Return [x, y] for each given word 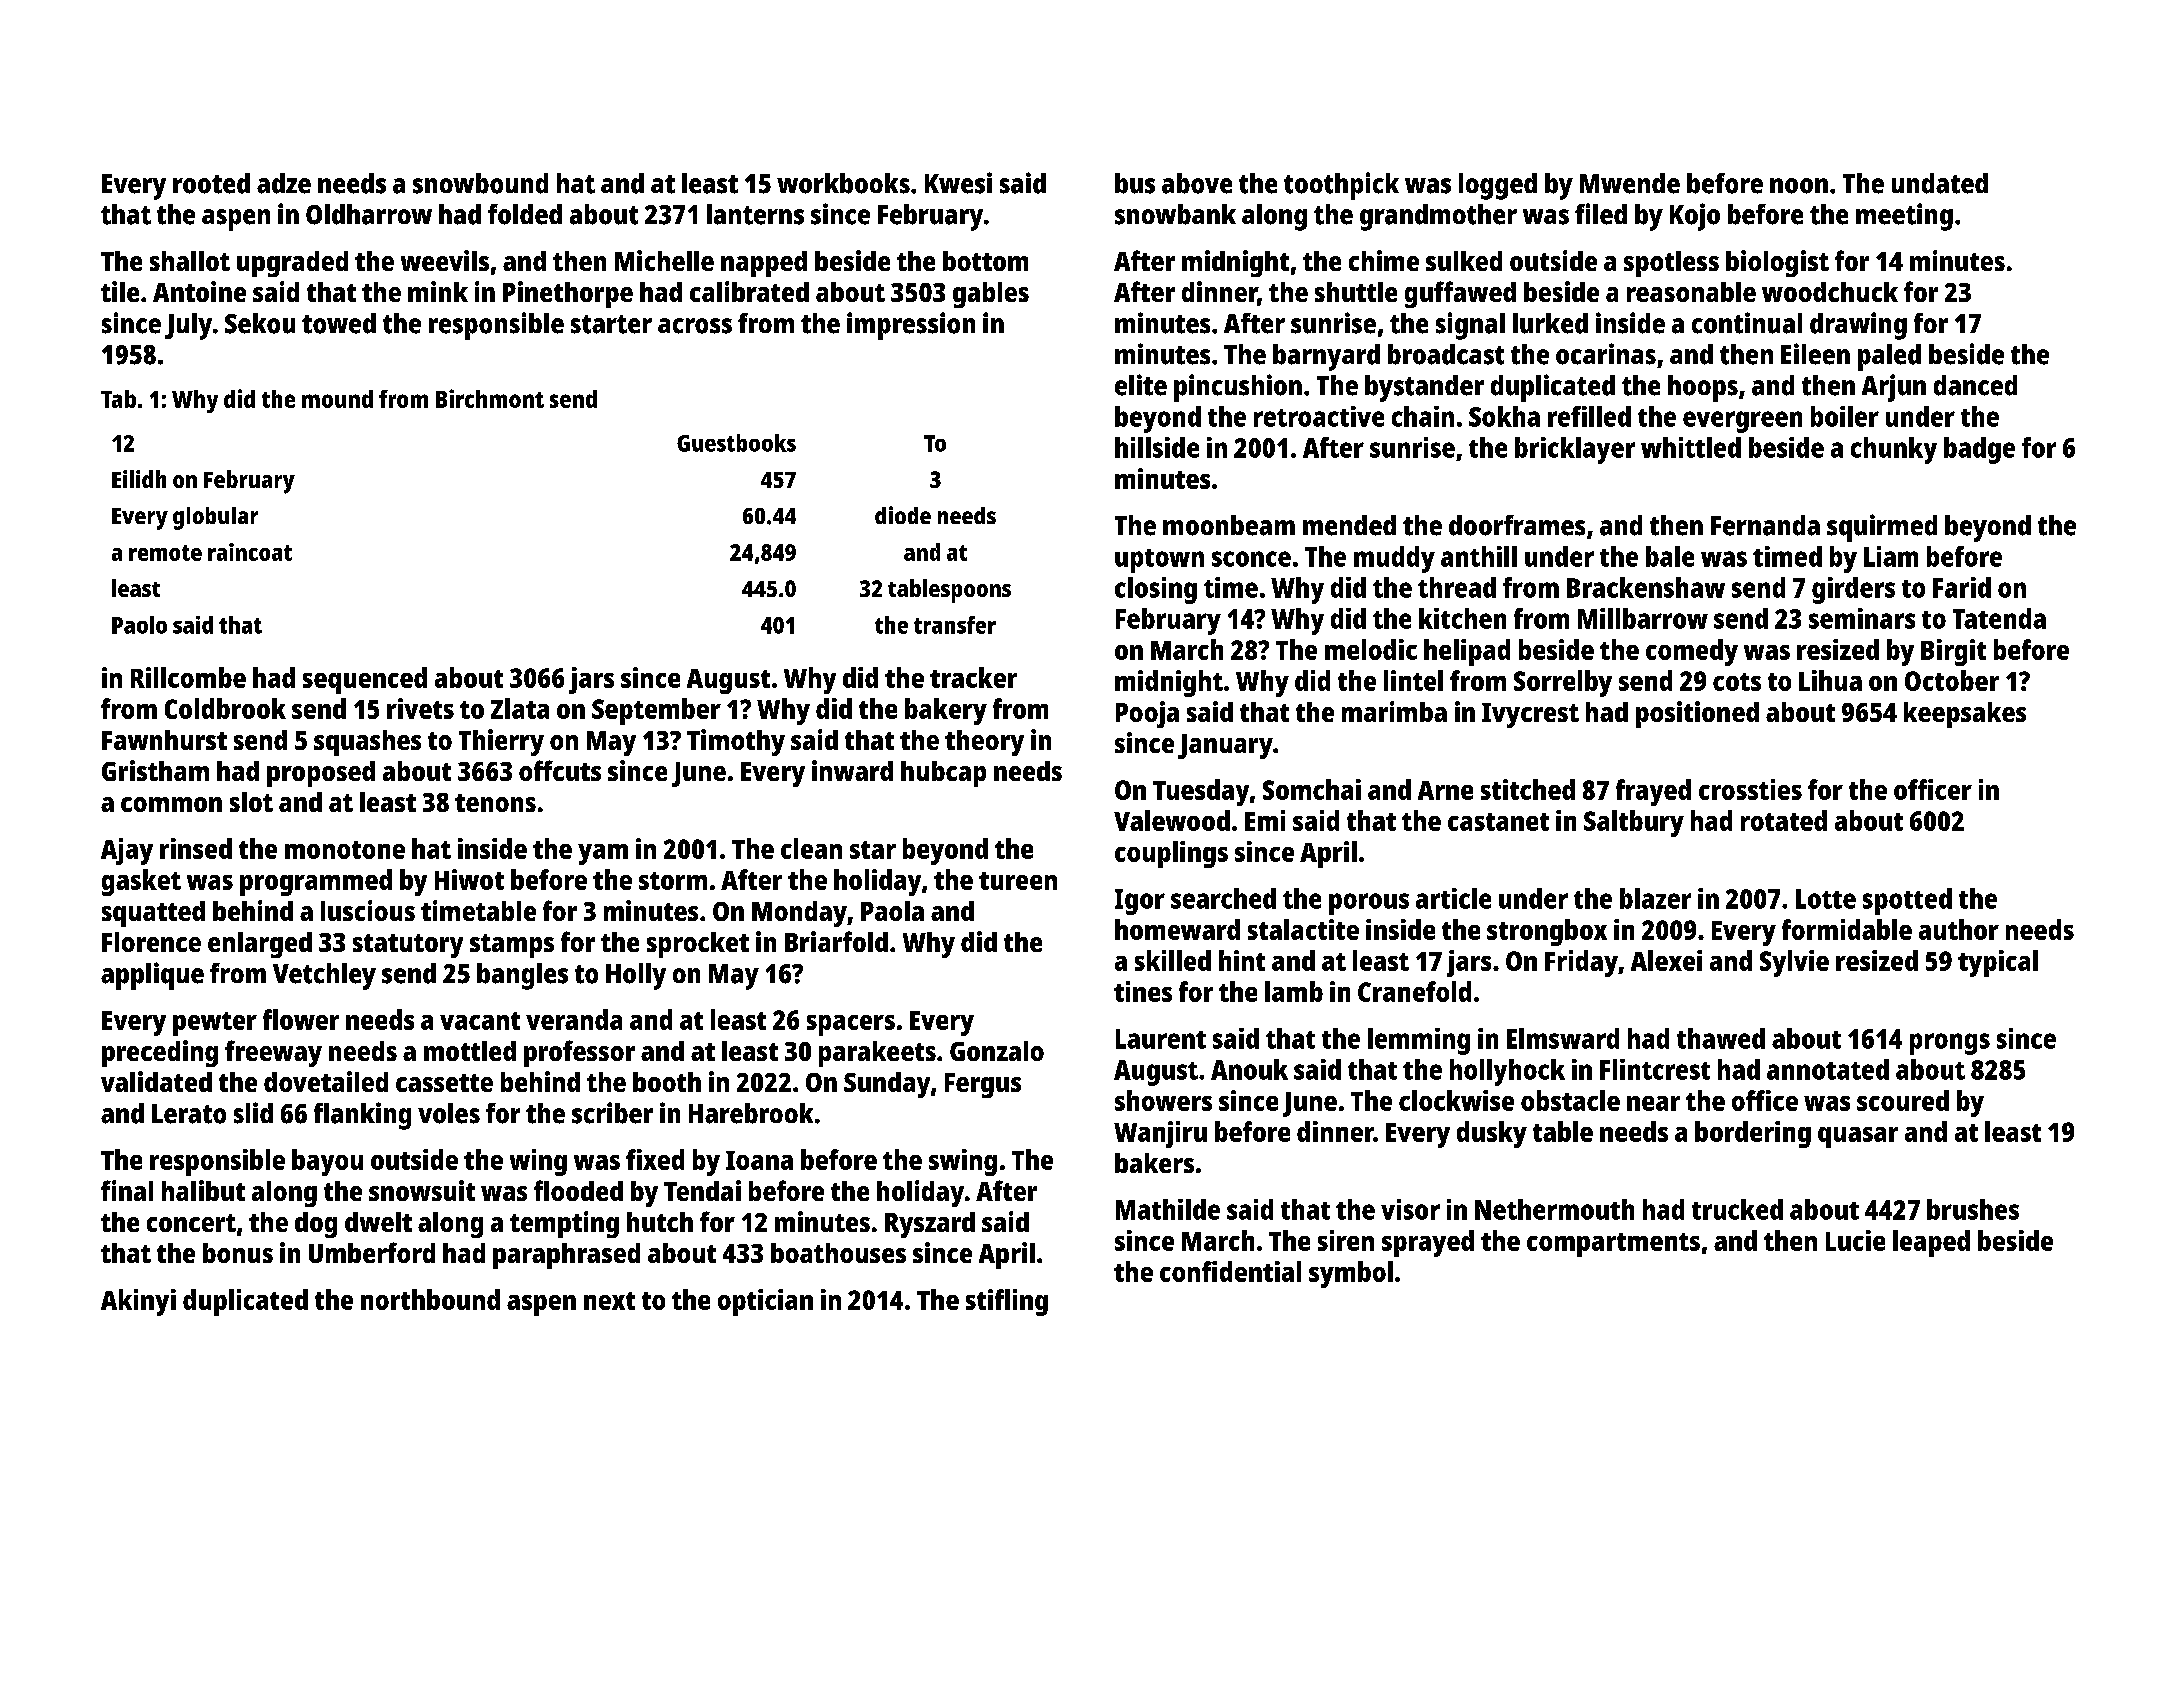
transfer [955, 625]
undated [1940, 183]
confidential [1230, 1271]
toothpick [1341, 186]
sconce [1251, 559]
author [1959, 929]
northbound [430, 1299]
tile [120, 291]
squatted [153, 914]
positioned [1697, 714]
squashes [367, 743]
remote [165, 553]
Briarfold [836, 941]
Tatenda [1999, 618]
